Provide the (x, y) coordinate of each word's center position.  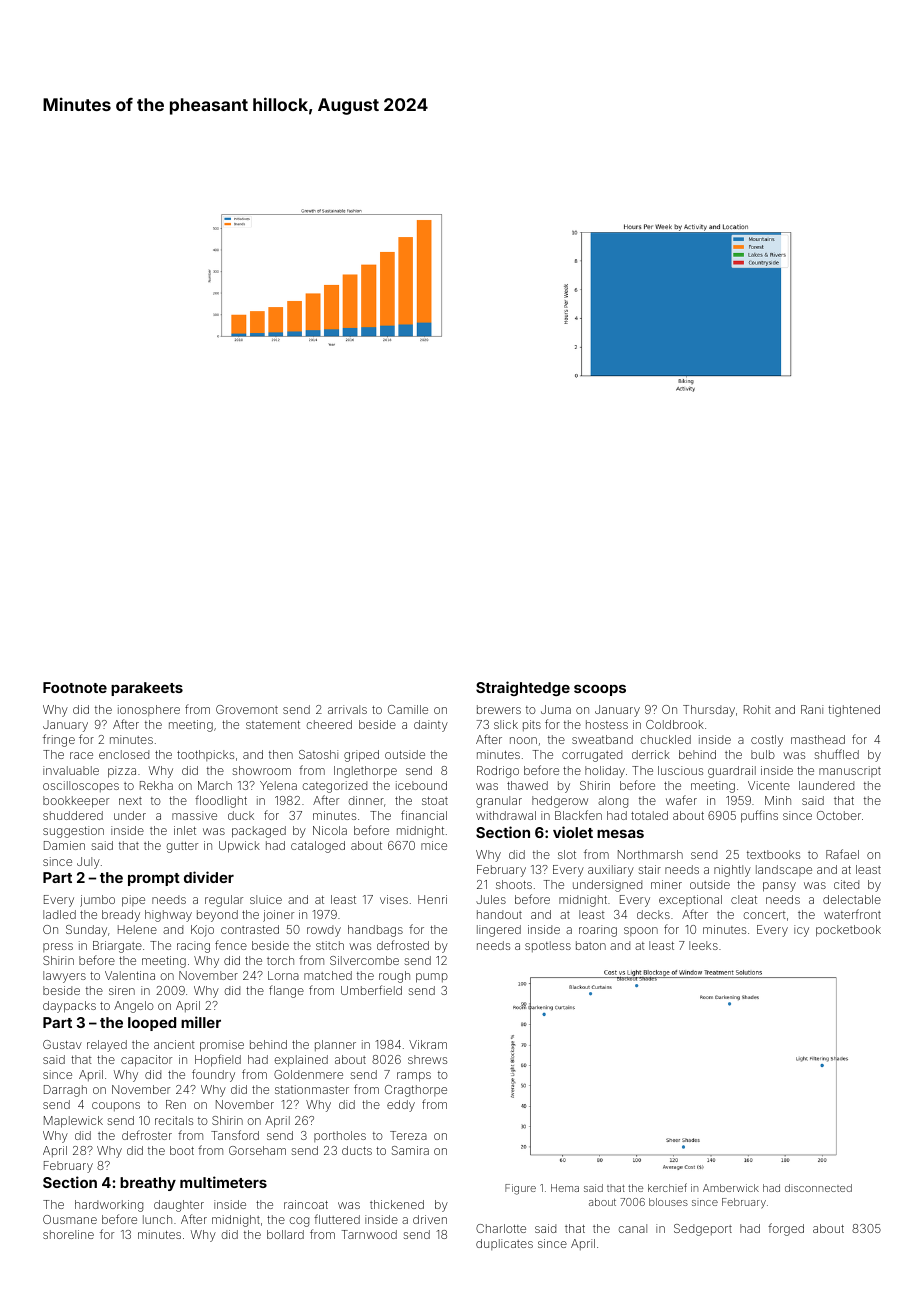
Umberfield (371, 990)
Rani (812, 709)
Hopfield (218, 1060)
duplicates (504, 1244)
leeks (703, 945)
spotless (548, 946)
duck (241, 815)
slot (567, 854)
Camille (408, 709)
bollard (285, 1234)
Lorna (283, 975)
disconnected (818, 1188)
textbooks (773, 854)
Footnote (75, 687)
